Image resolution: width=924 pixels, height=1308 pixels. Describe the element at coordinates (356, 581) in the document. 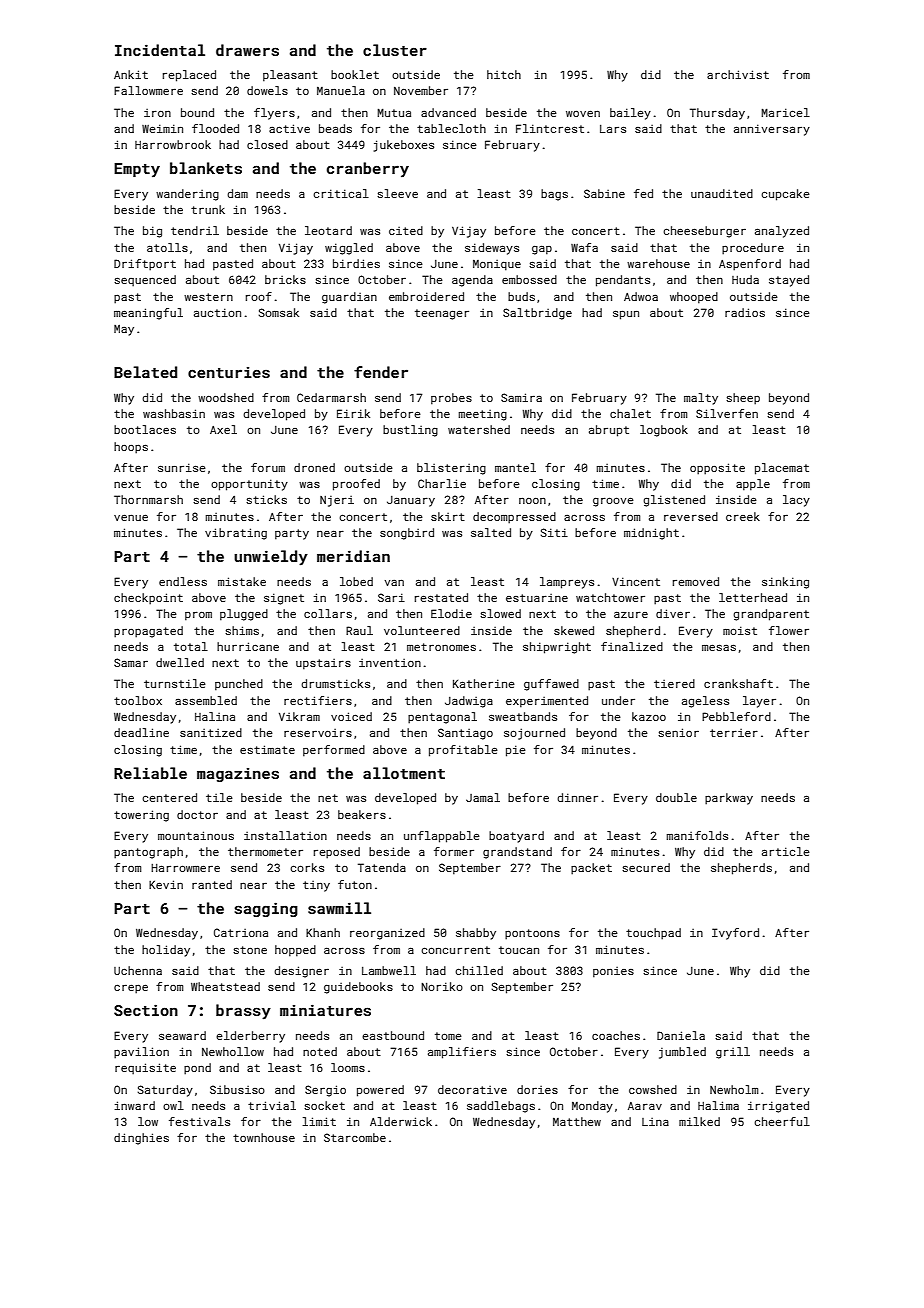

I see `lobed` at that location.
